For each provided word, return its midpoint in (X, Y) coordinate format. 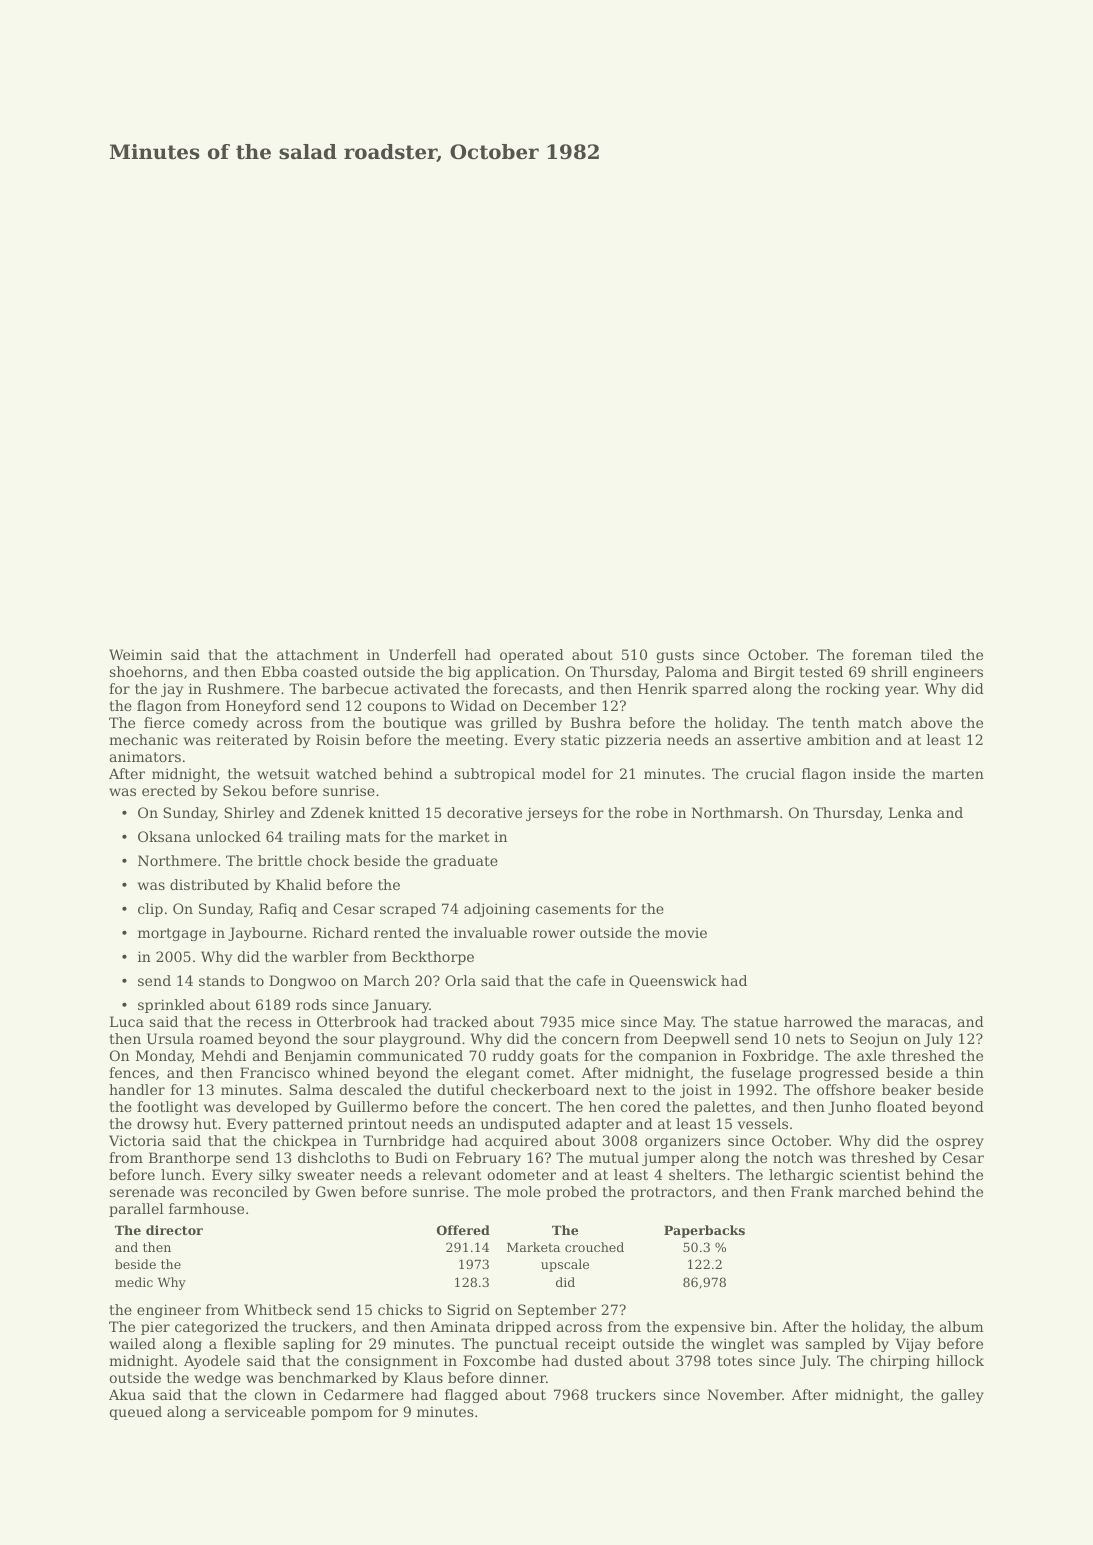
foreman (882, 654)
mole (524, 1191)
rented (397, 932)
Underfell (422, 654)
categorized (217, 1328)
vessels (763, 1123)
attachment (317, 654)
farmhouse (206, 1208)
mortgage (172, 934)
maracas (917, 1023)
